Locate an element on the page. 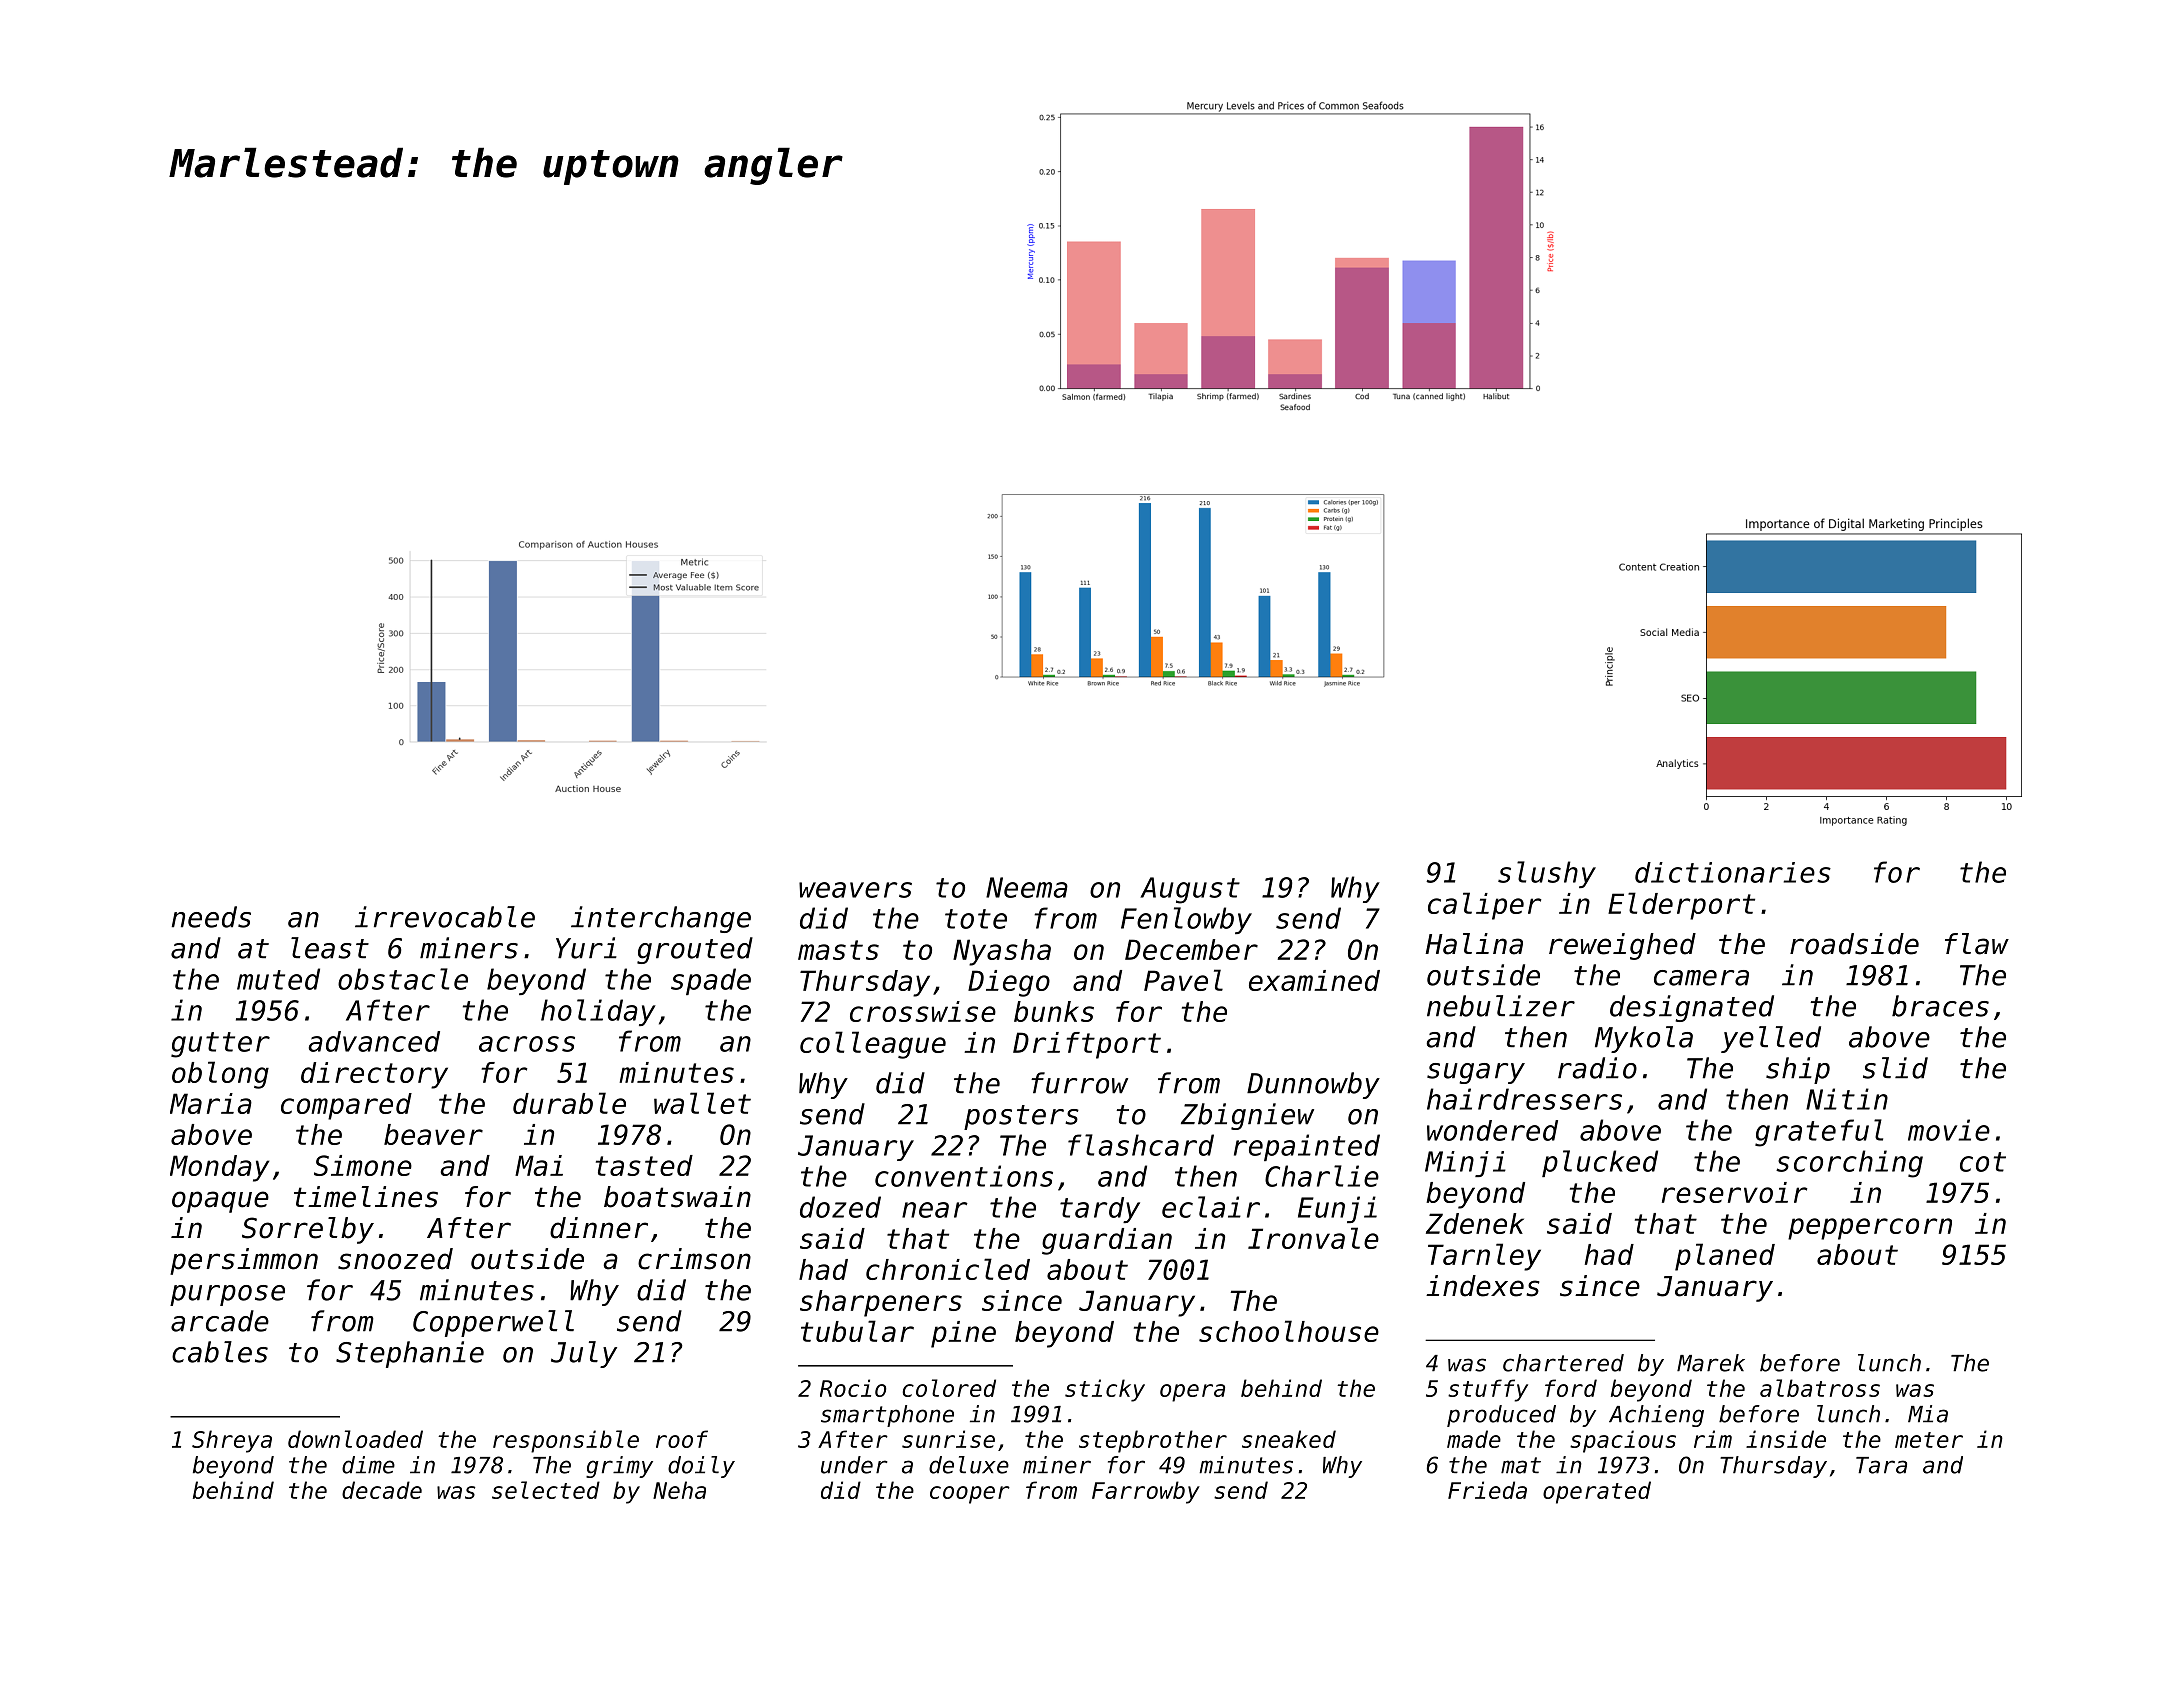 The image size is (2178, 1683). Frieda is located at coordinates (1487, 1490).
